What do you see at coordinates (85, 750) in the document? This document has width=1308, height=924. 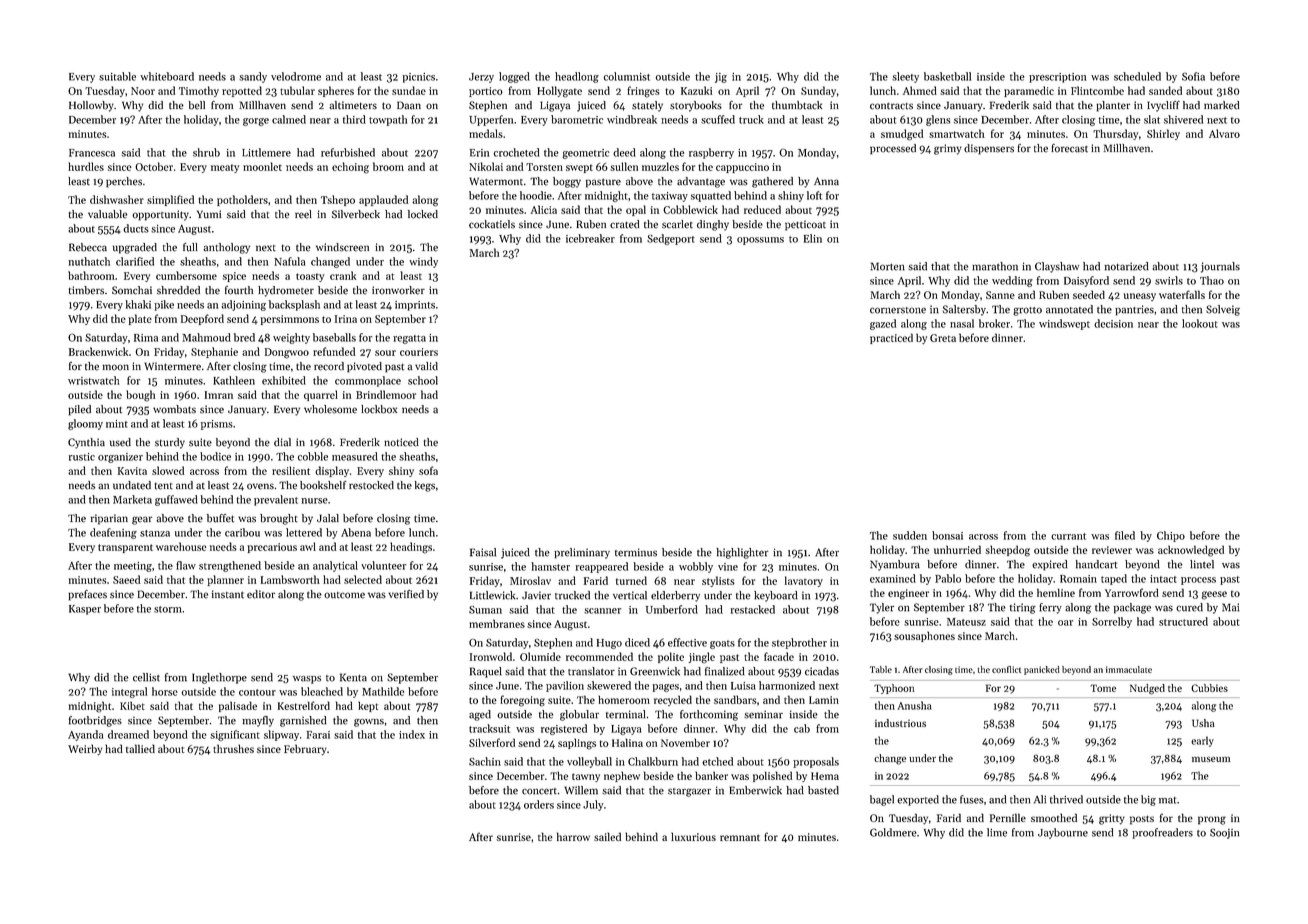 I see `Weirby` at bounding box center [85, 750].
